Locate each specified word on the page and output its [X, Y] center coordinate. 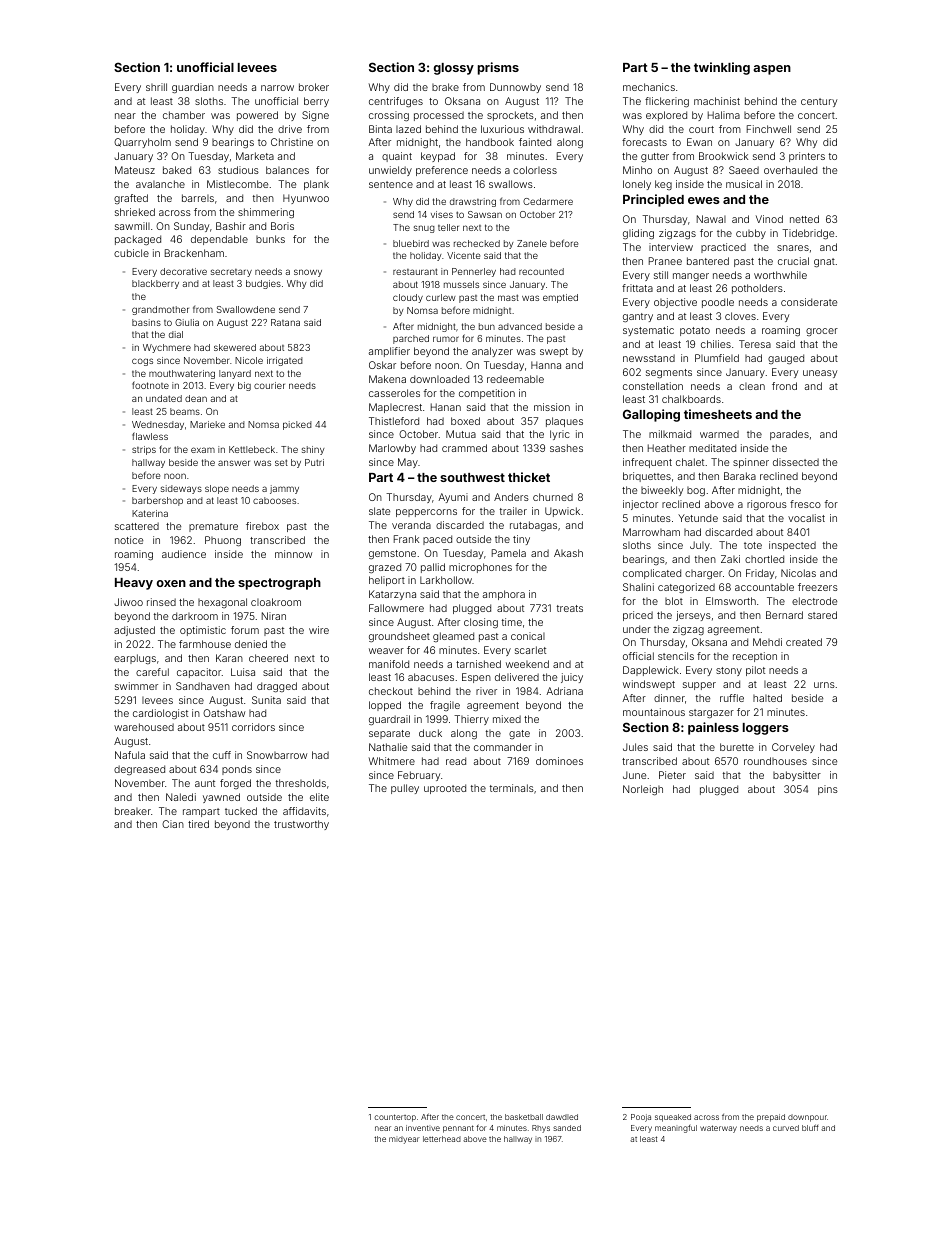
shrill [156, 87]
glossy [454, 69]
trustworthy [301, 825]
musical [744, 184]
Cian [173, 824]
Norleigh [643, 790]
